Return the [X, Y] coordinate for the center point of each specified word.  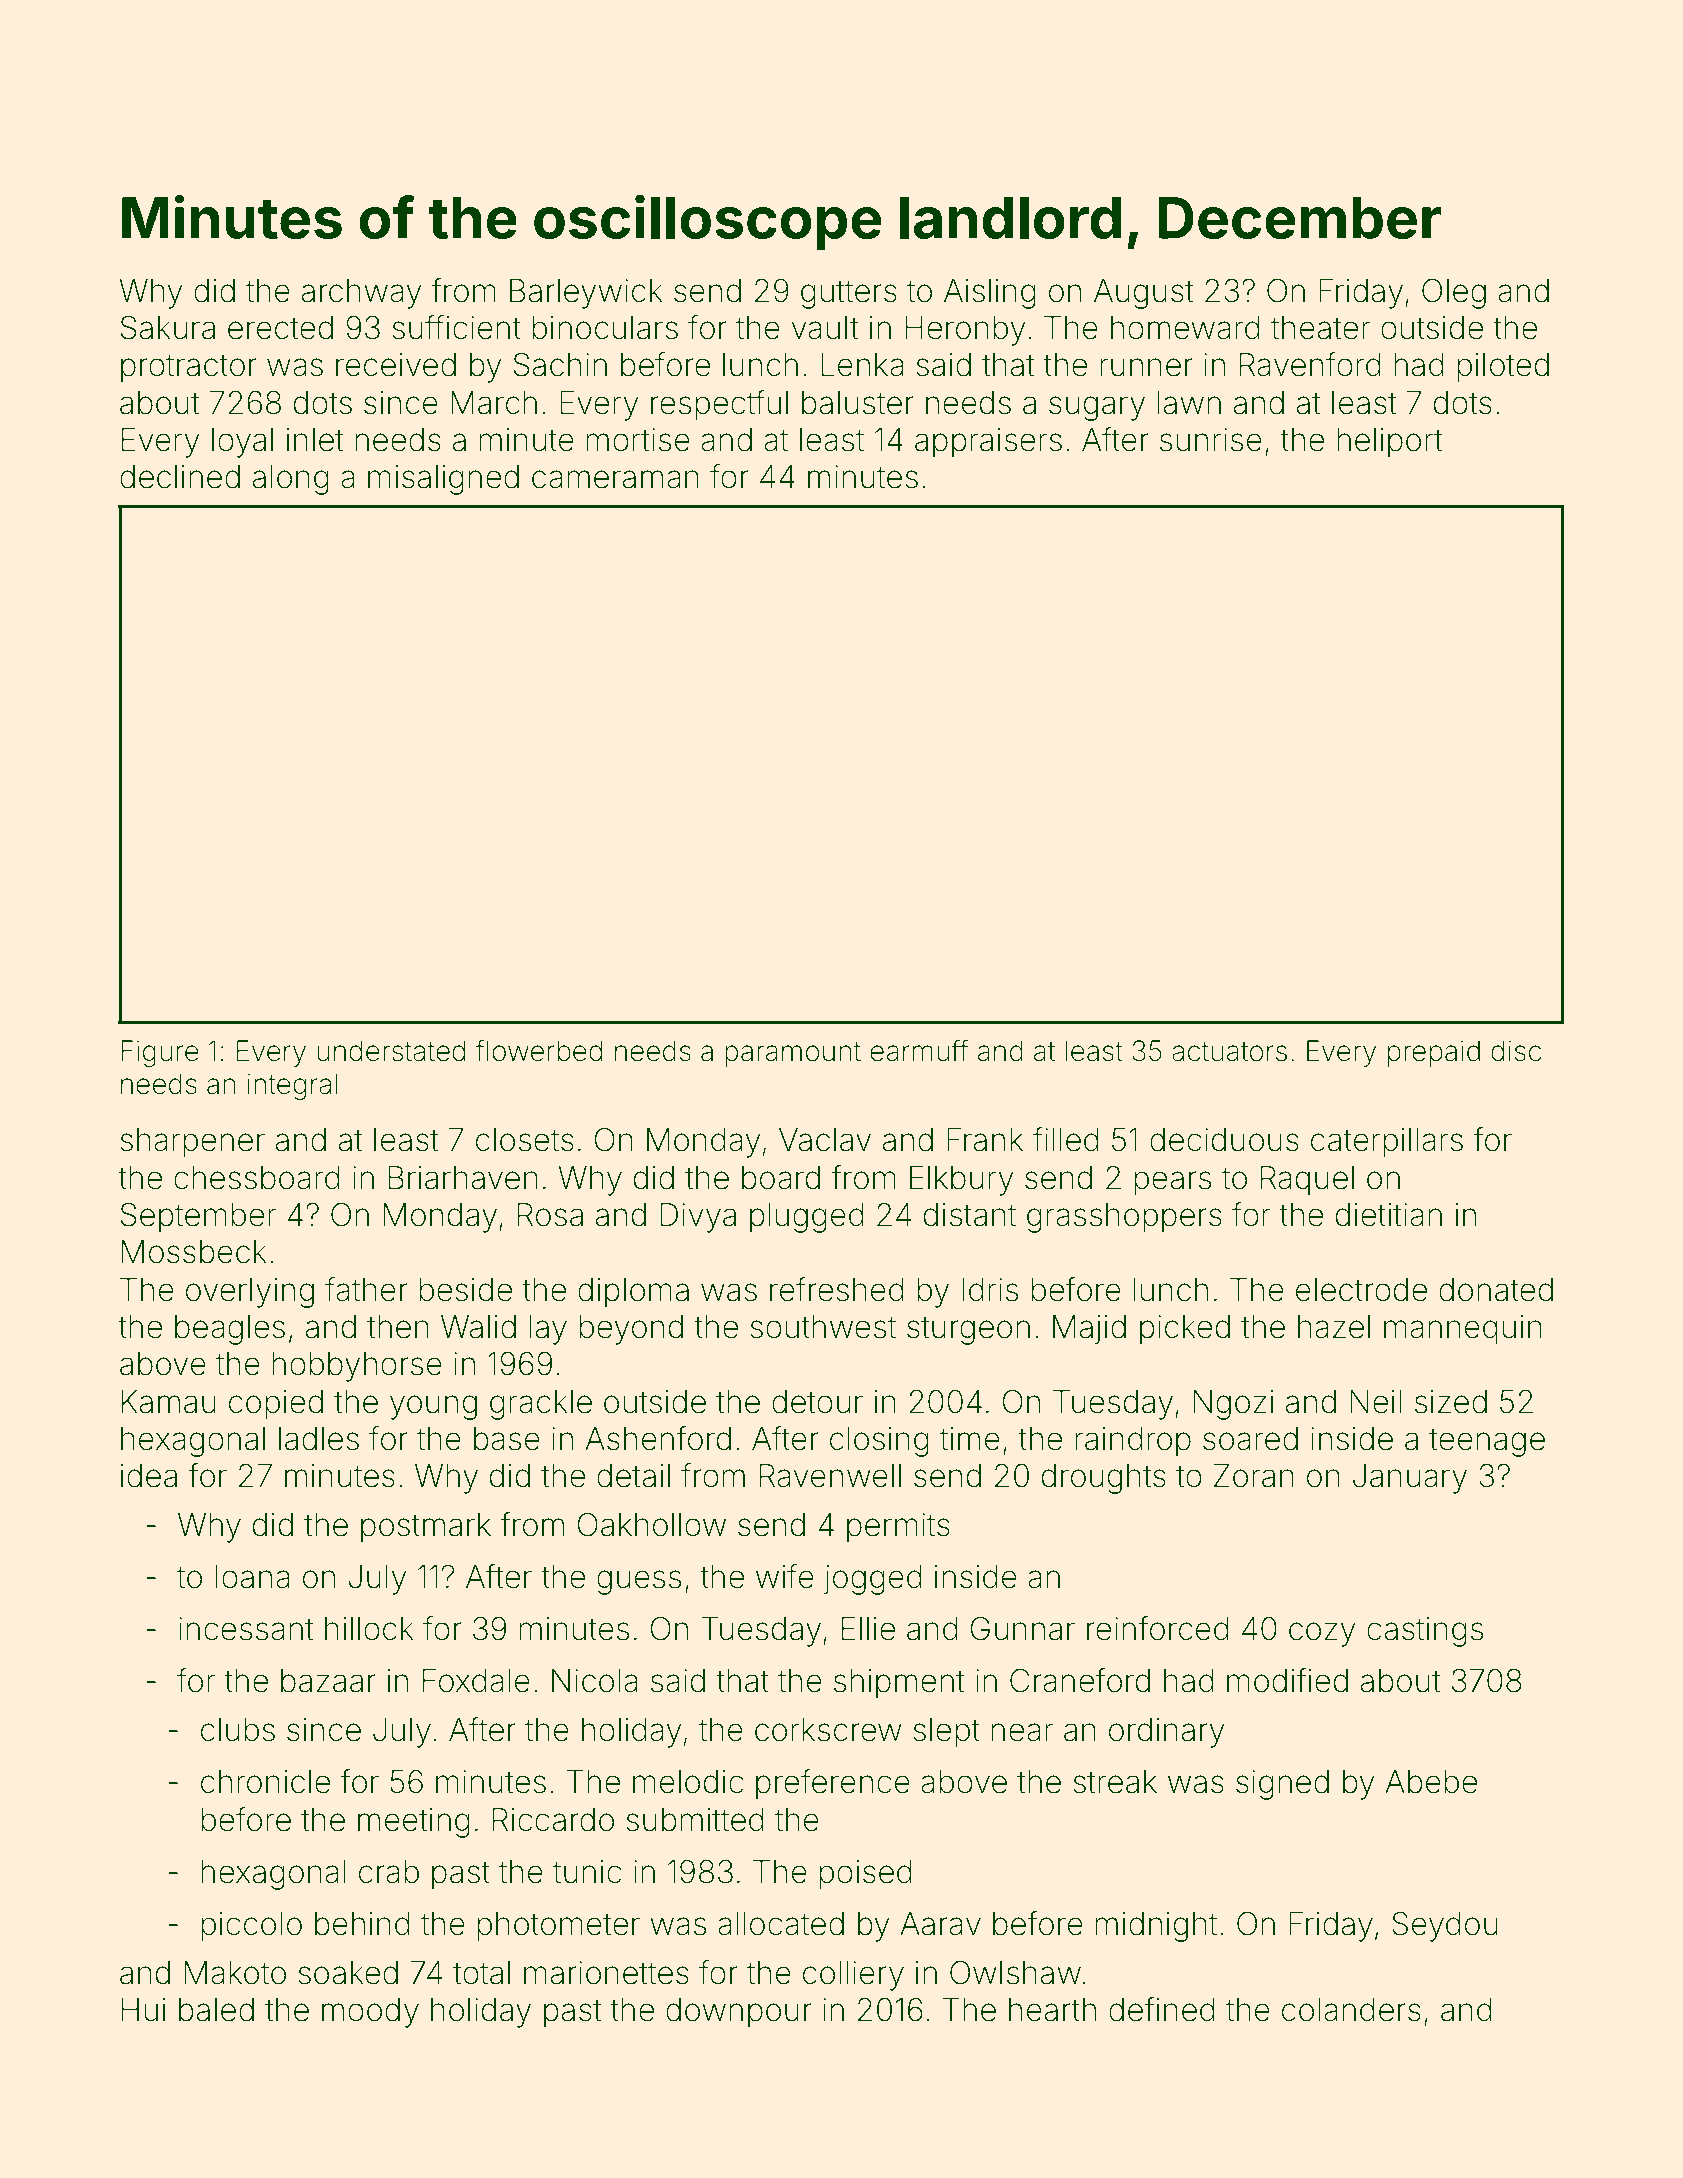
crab [389, 1872]
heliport [1390, 443]
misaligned [443, 480]
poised [866, 1875]
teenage [1487, 1442]
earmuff [919, 1050]
